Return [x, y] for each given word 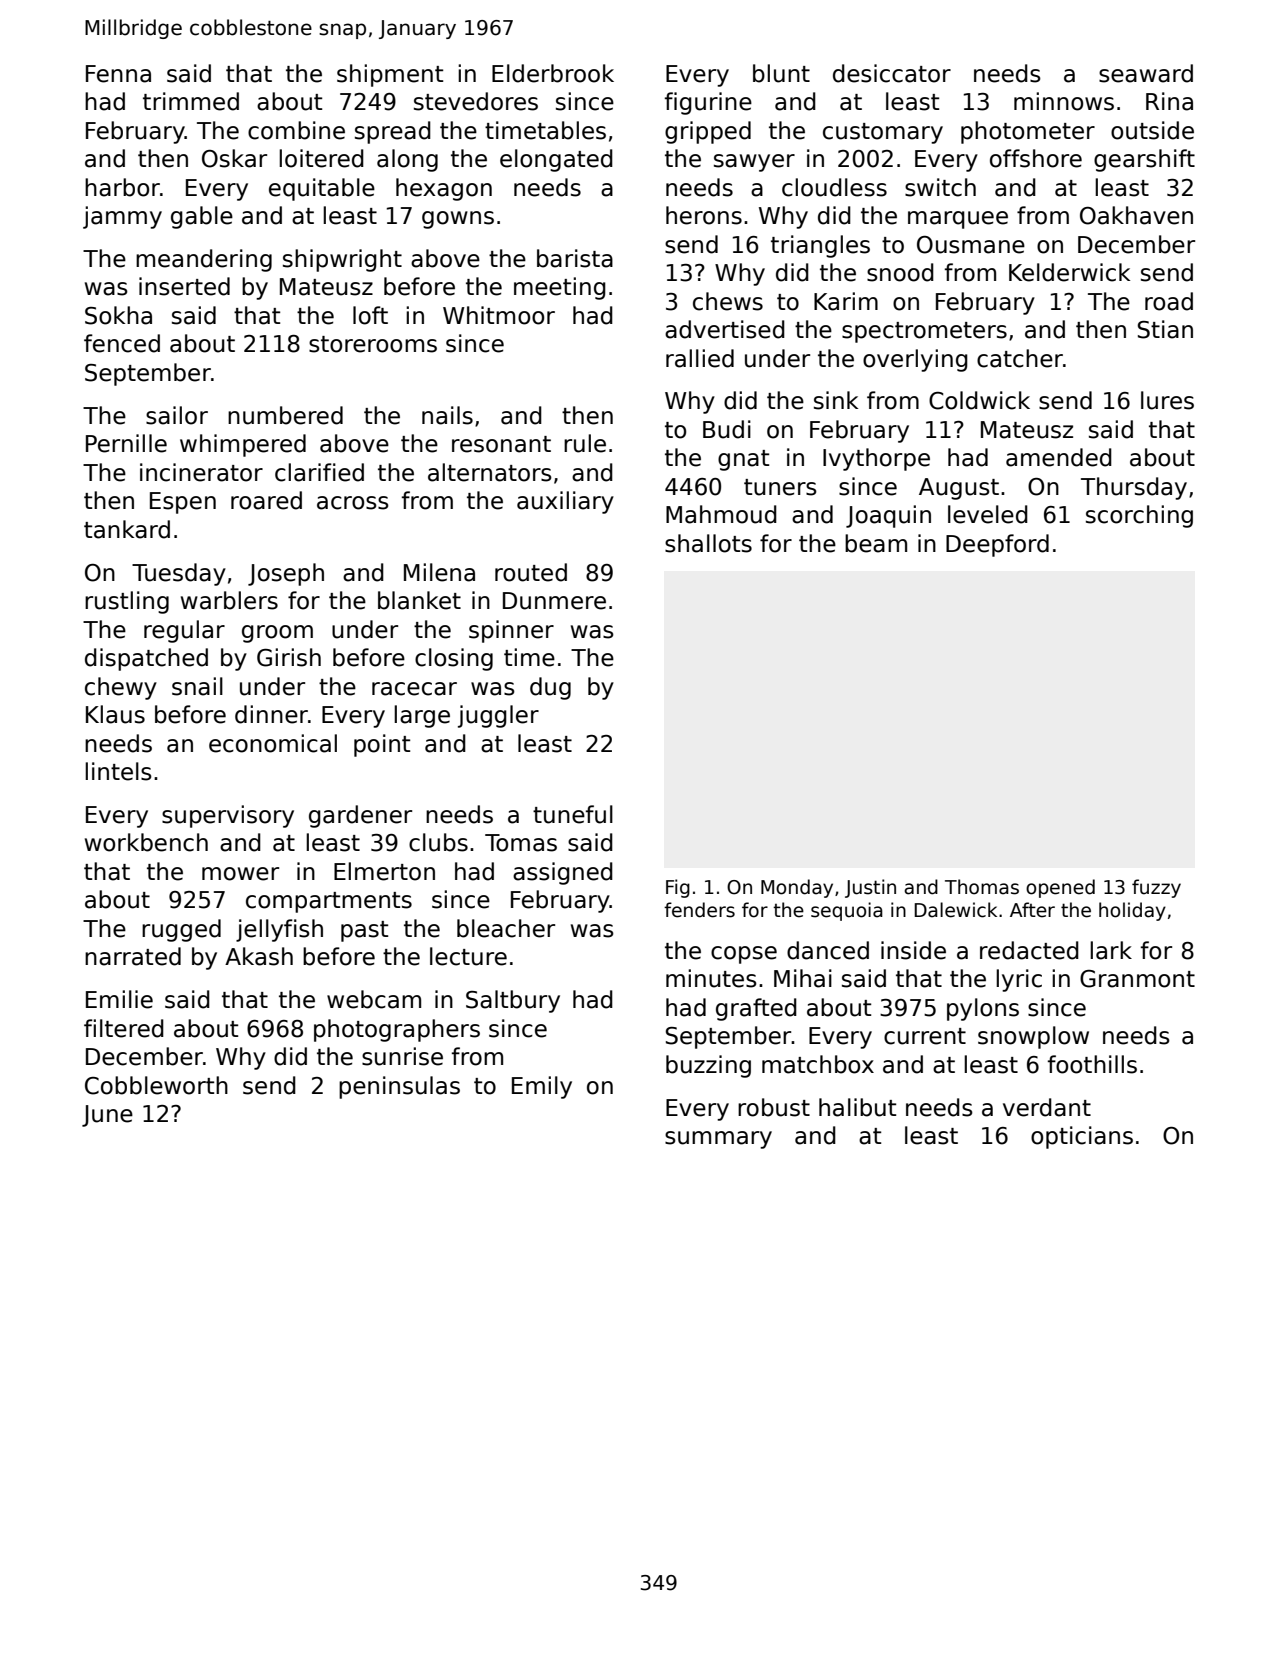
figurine [708, 103]
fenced [122, 343]
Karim [846, 301]
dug [550, 688]
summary [718, 1140]
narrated [133, 956]
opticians [1082, 1137]
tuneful [573, 814]
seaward [1146, 73]
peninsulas [399, 1087]
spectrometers [924, 332]
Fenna [118, 74]
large [422, 716]
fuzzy [1156, 888]
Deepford [997, 545]
